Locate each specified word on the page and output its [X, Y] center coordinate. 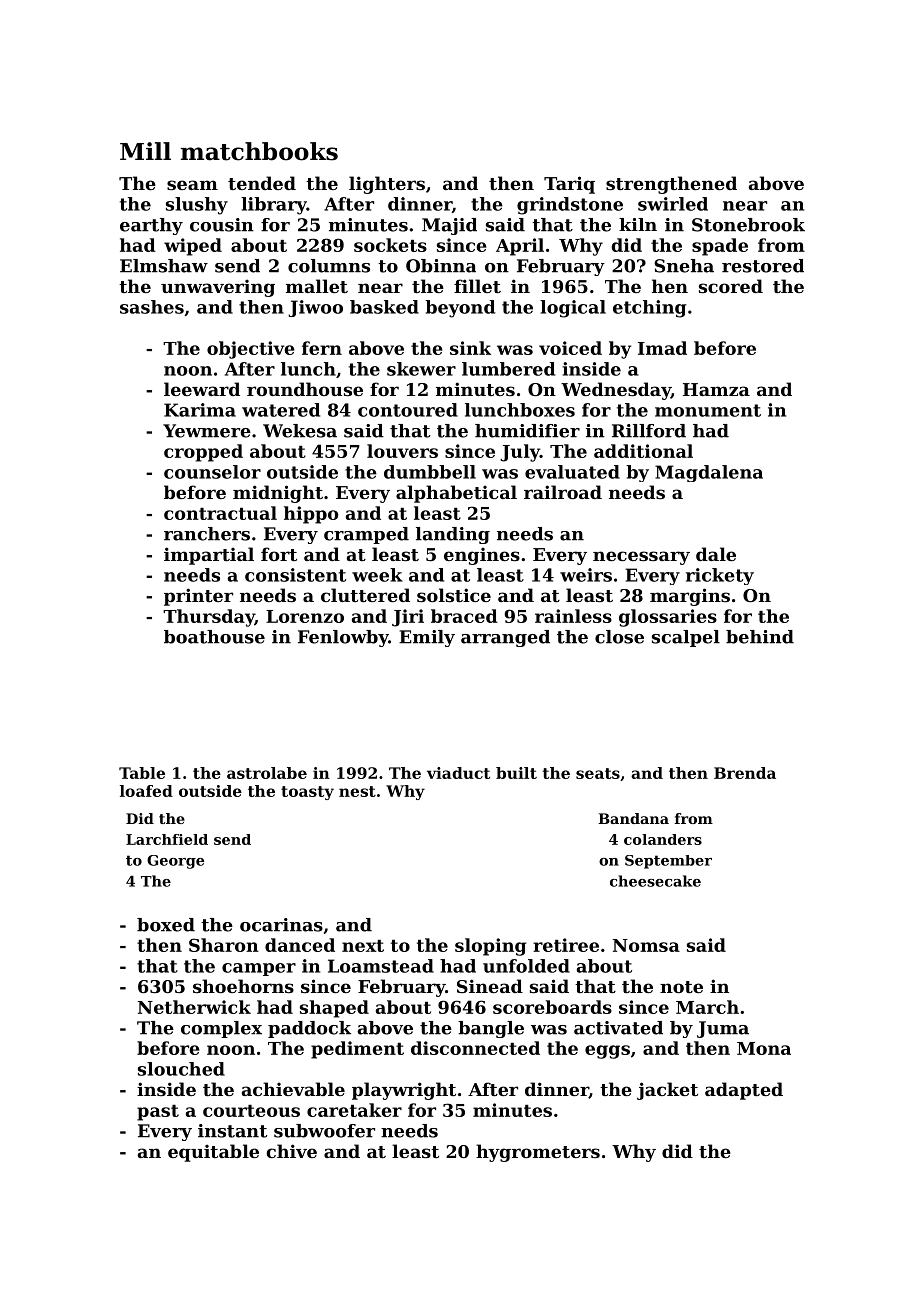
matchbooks [259, 151]
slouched [181, 1069]
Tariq [569, 185]
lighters [387, 185]
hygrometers [538, 1153]
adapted [744, 1091]
